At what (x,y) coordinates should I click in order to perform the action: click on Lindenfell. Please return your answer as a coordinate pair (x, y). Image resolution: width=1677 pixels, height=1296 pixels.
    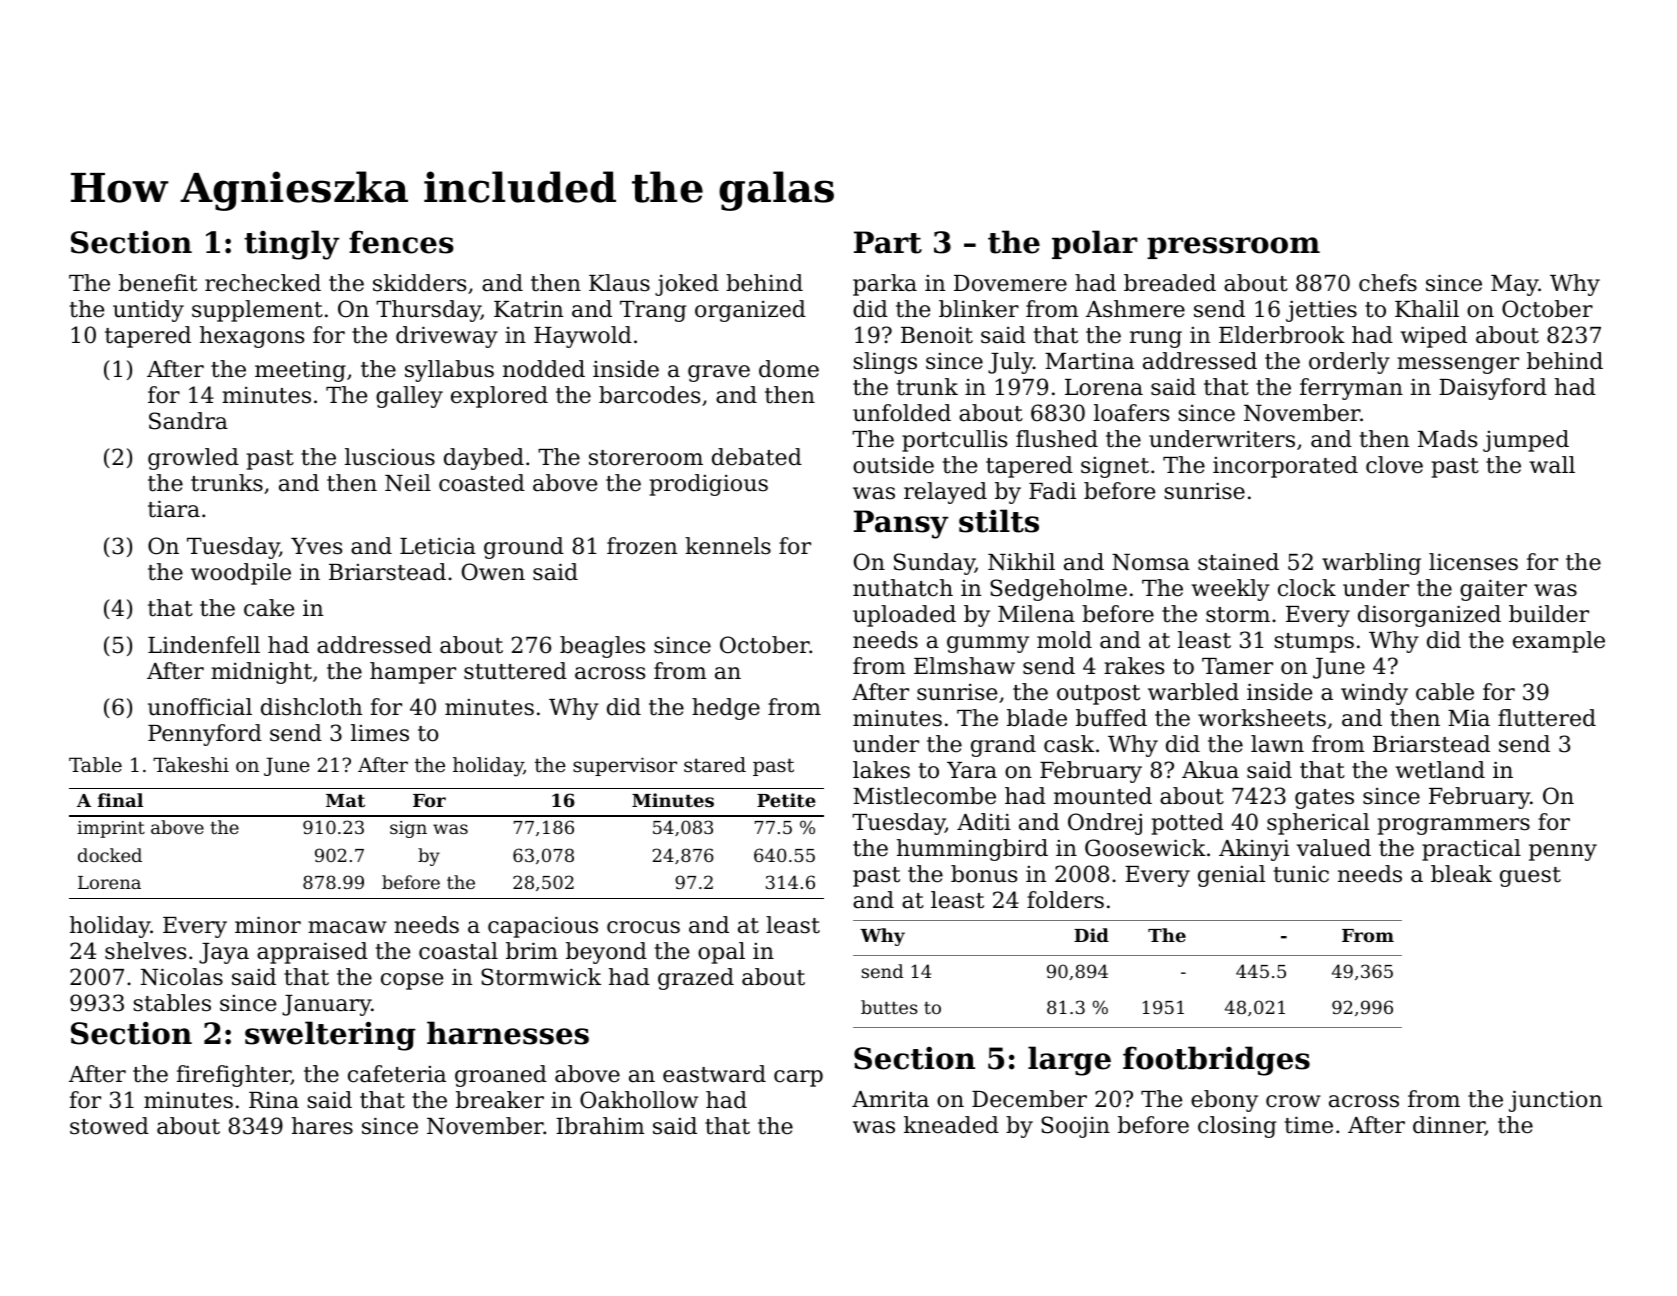
    Looking at the image, I should click on (204, 645).
